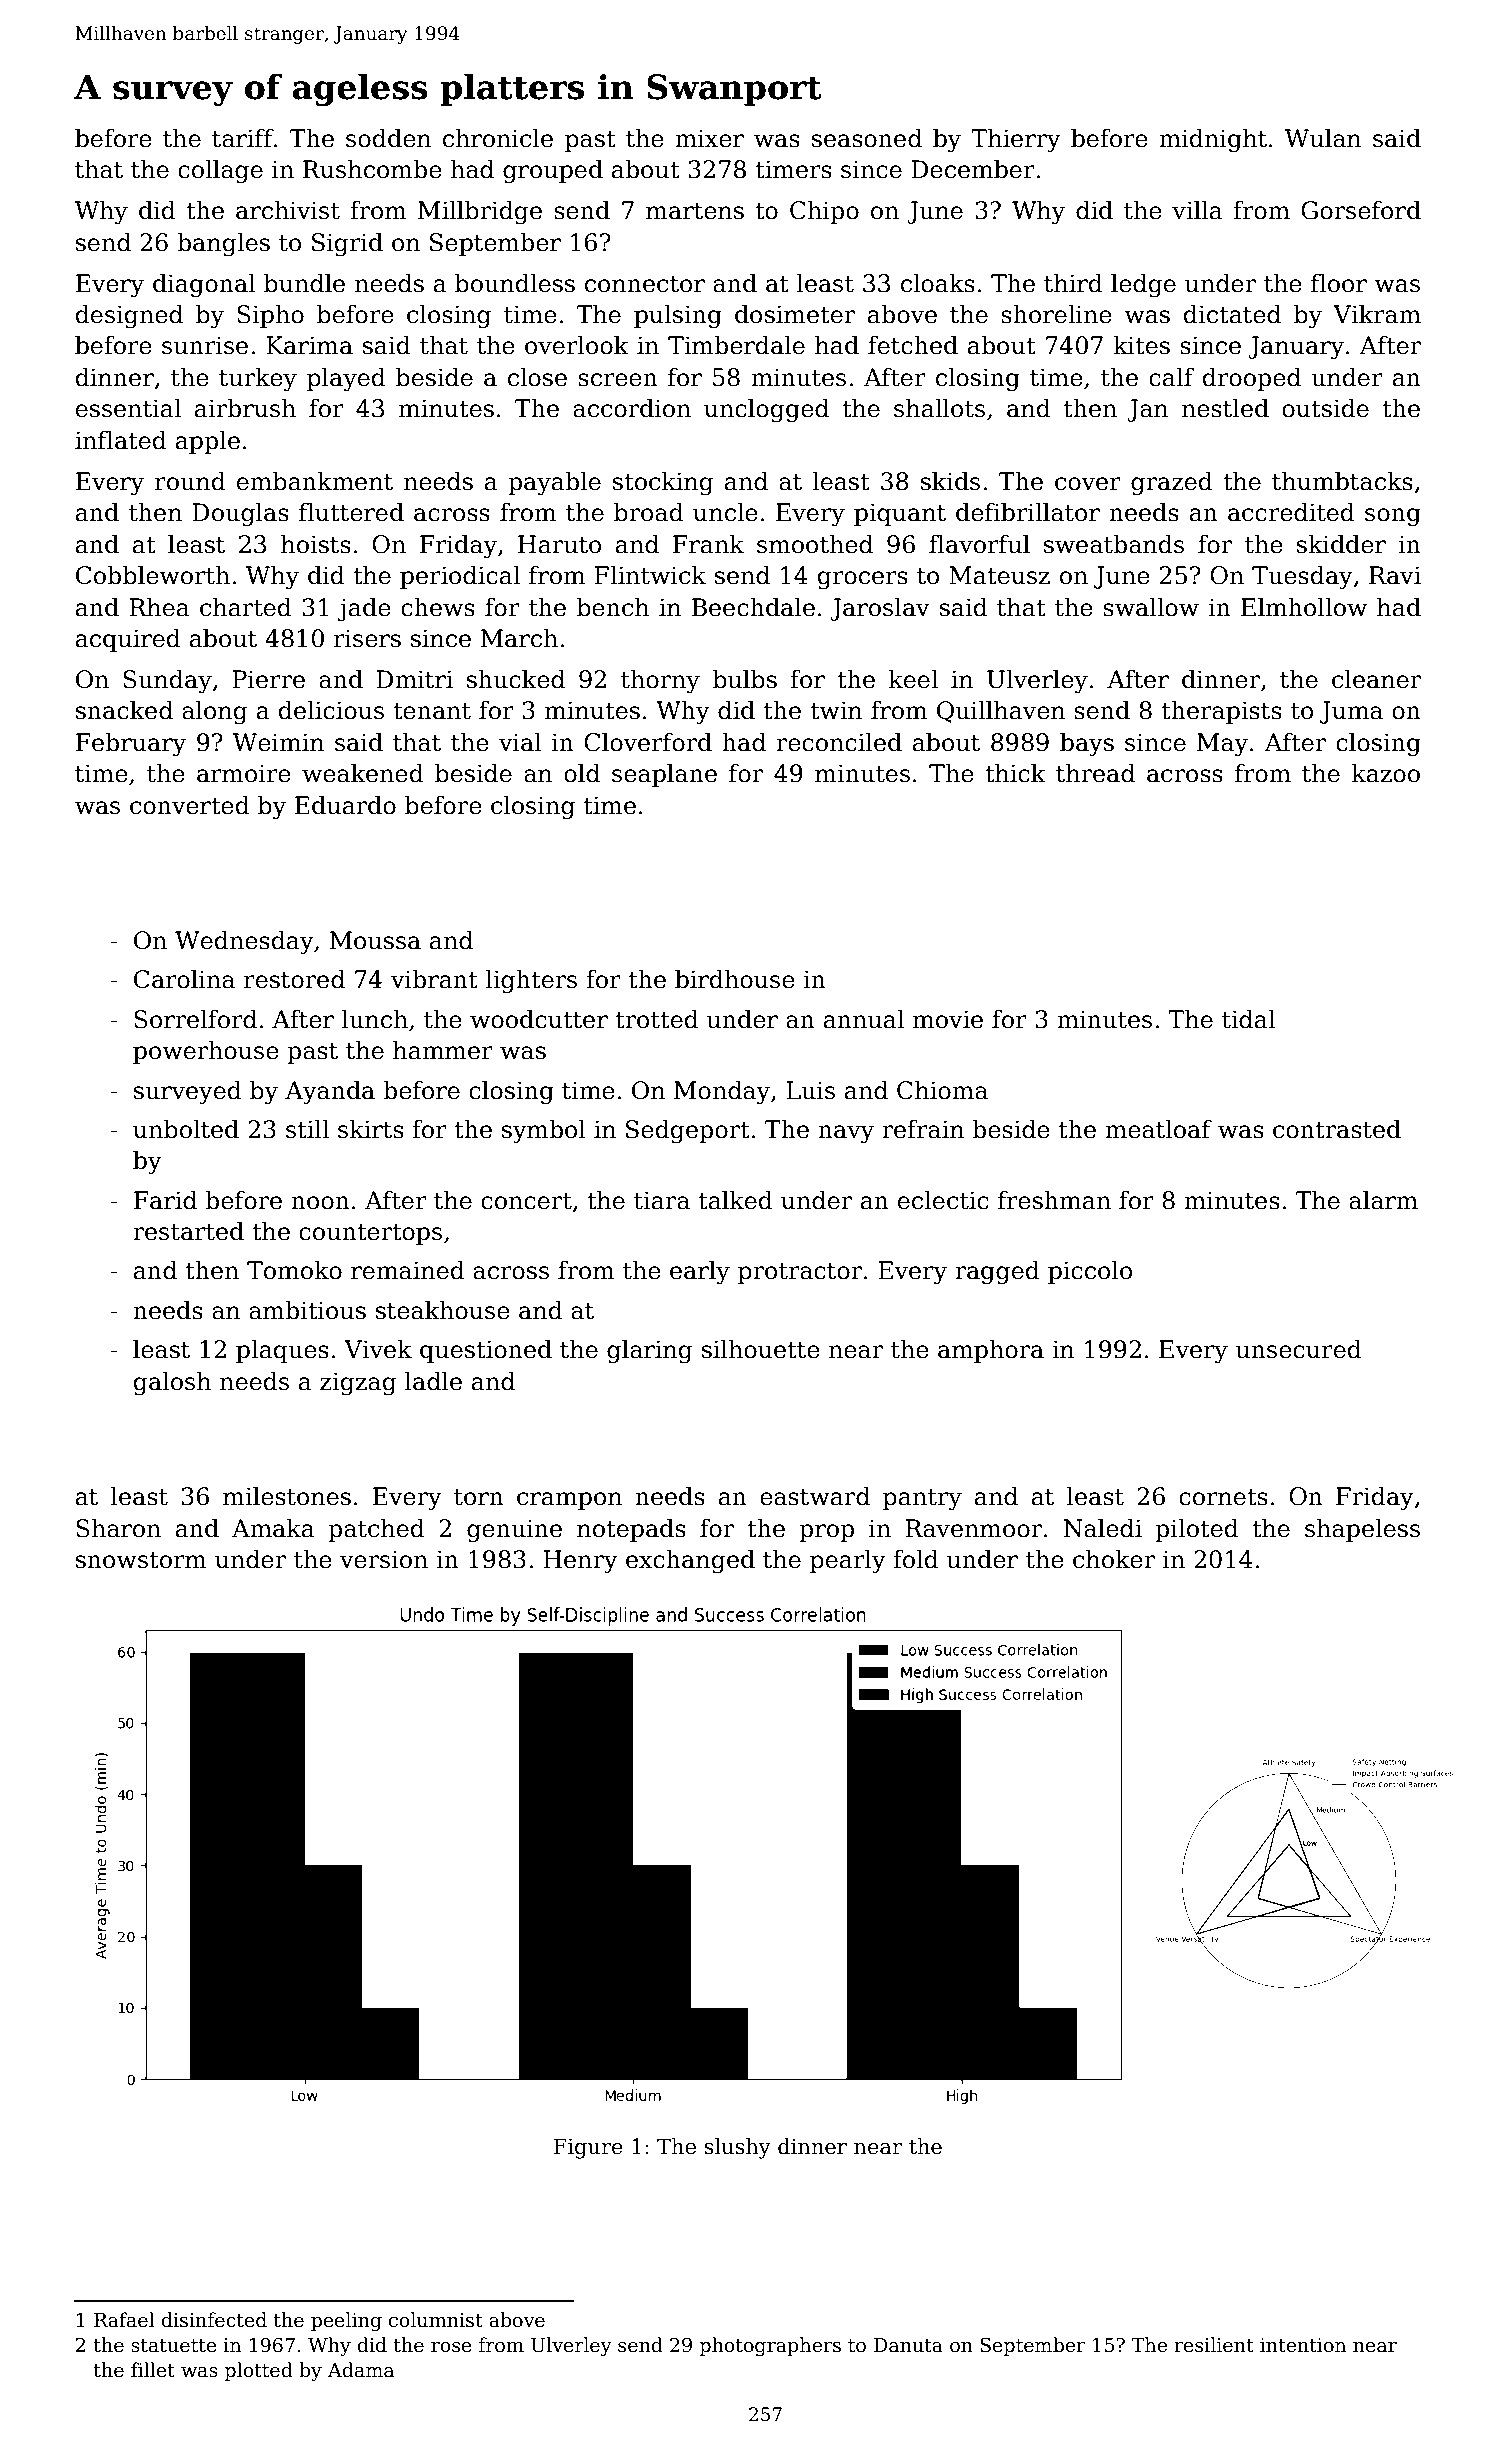  Describe the element at coordinates (678, 316) in the document. I see `pulsing` at that location.
